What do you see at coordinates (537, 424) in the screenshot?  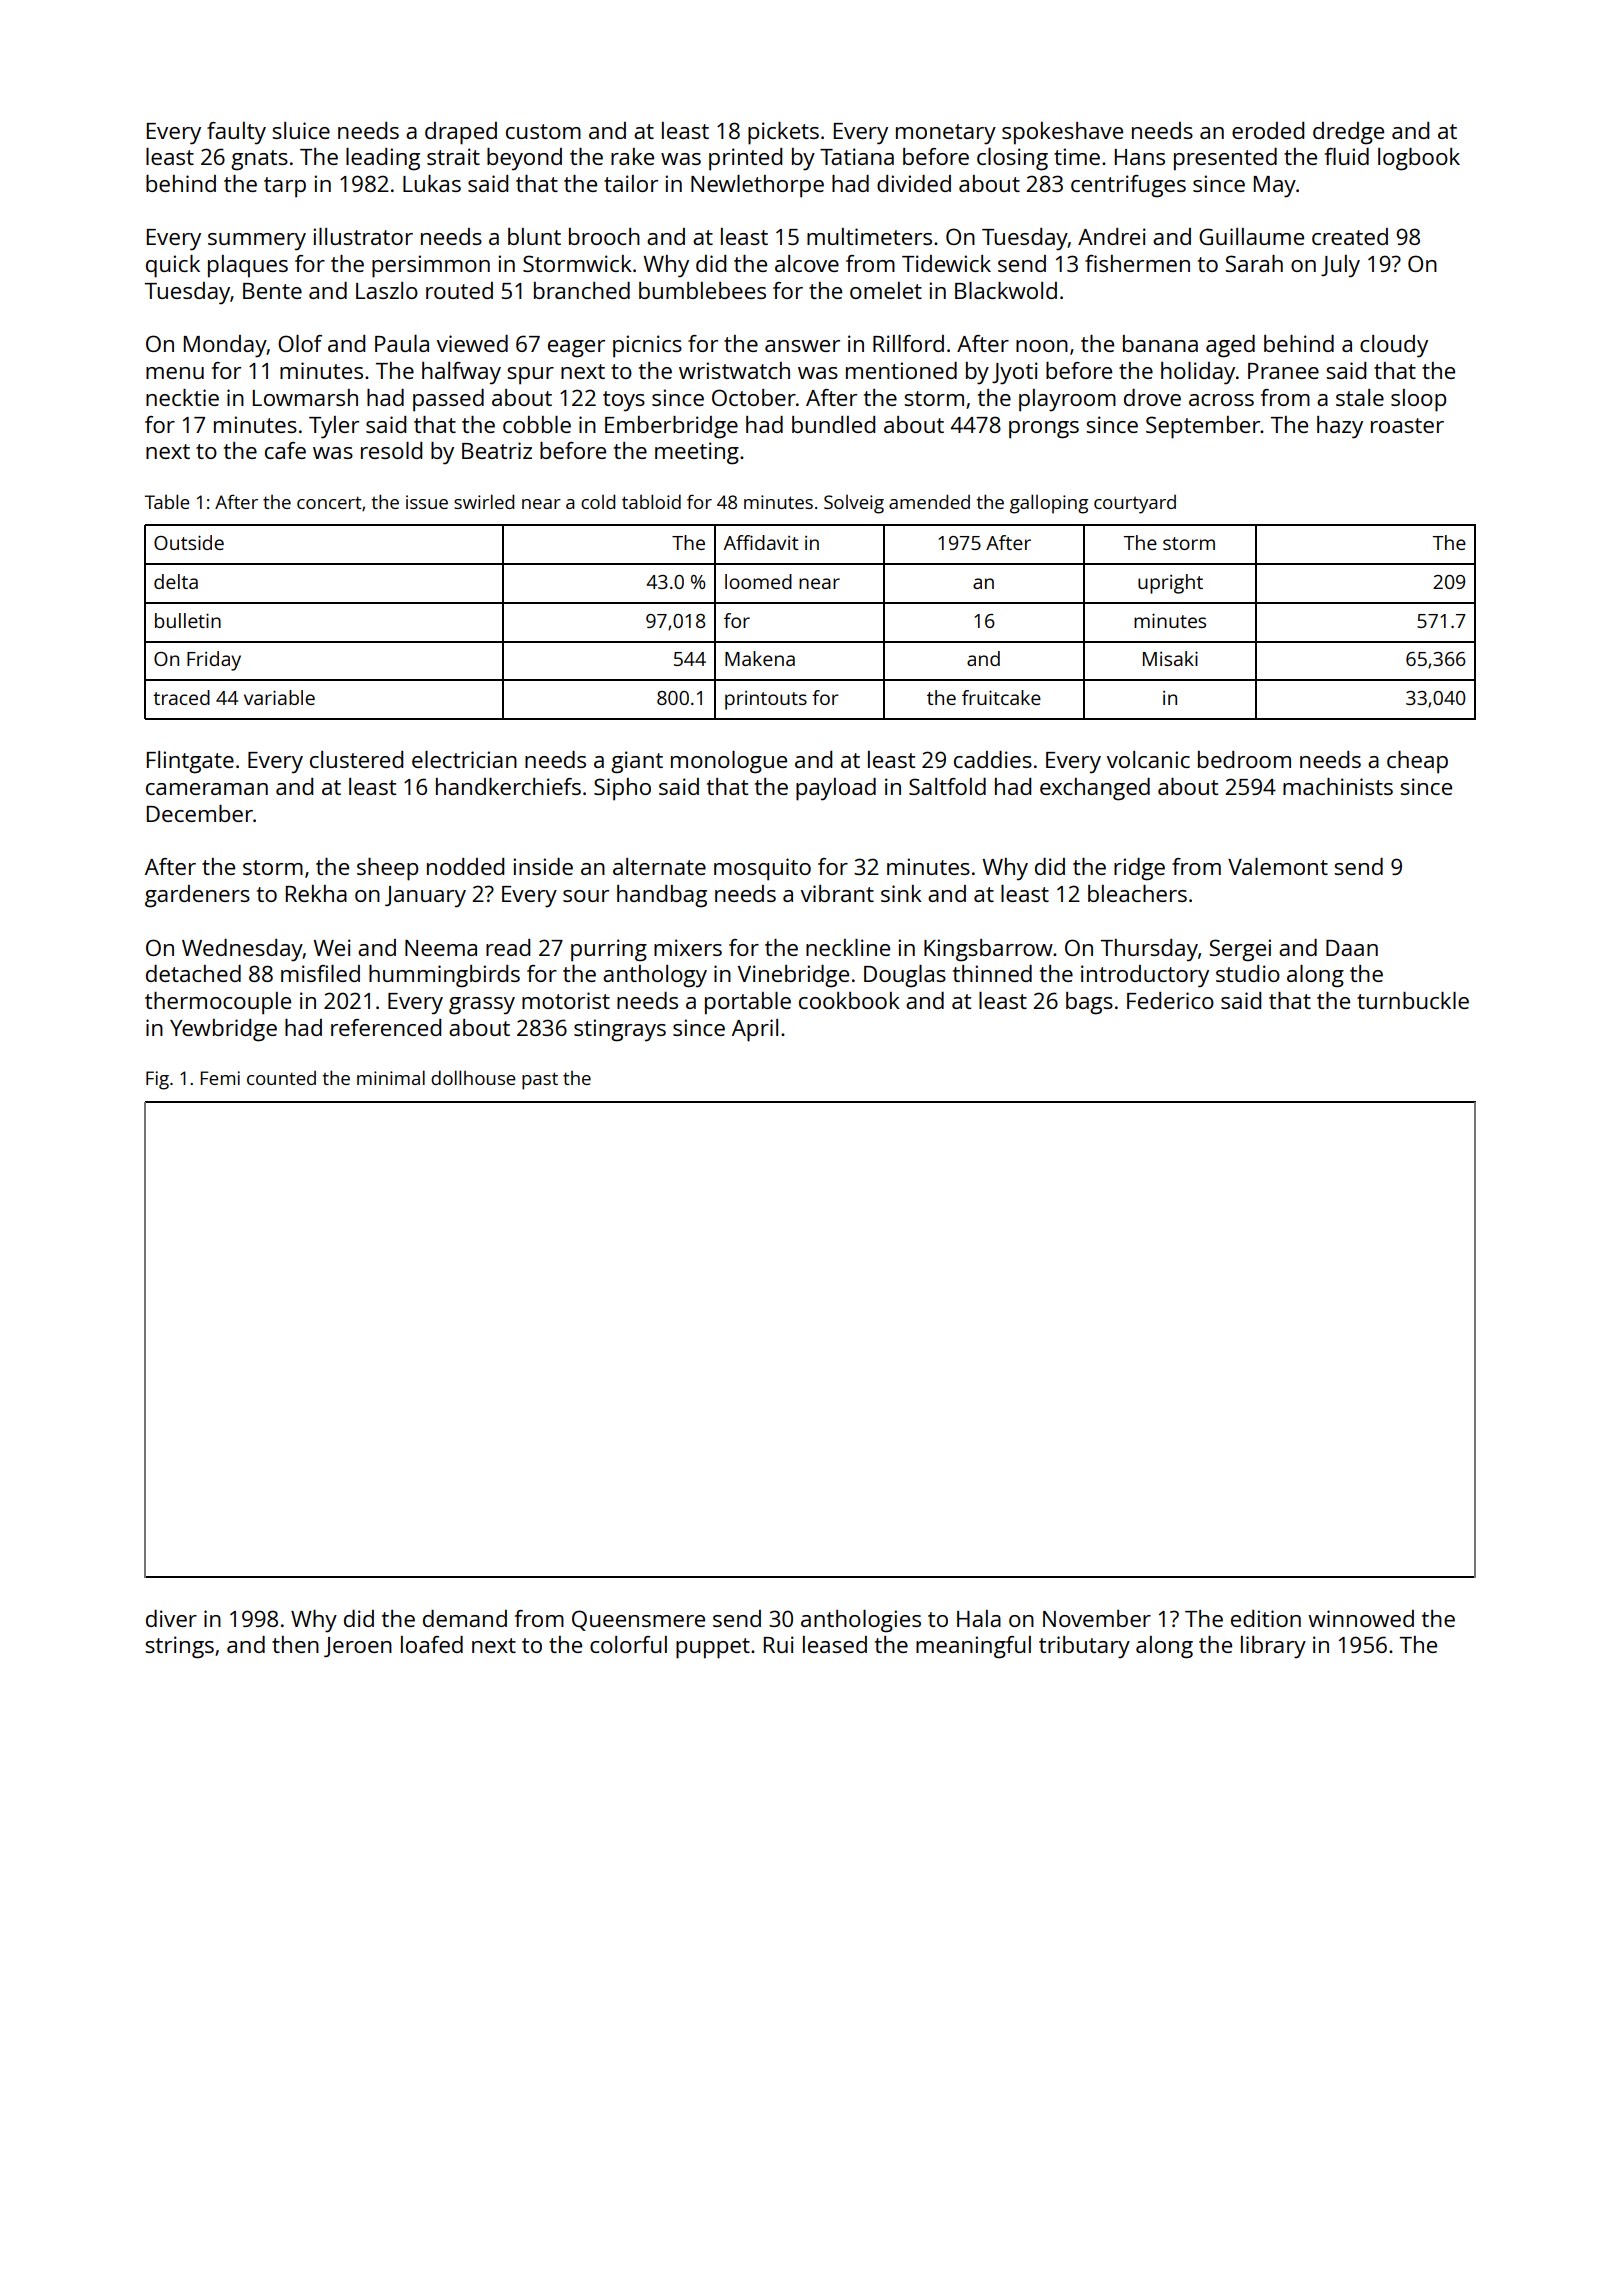 I see `cobble` at bounding box center [537, 424].
